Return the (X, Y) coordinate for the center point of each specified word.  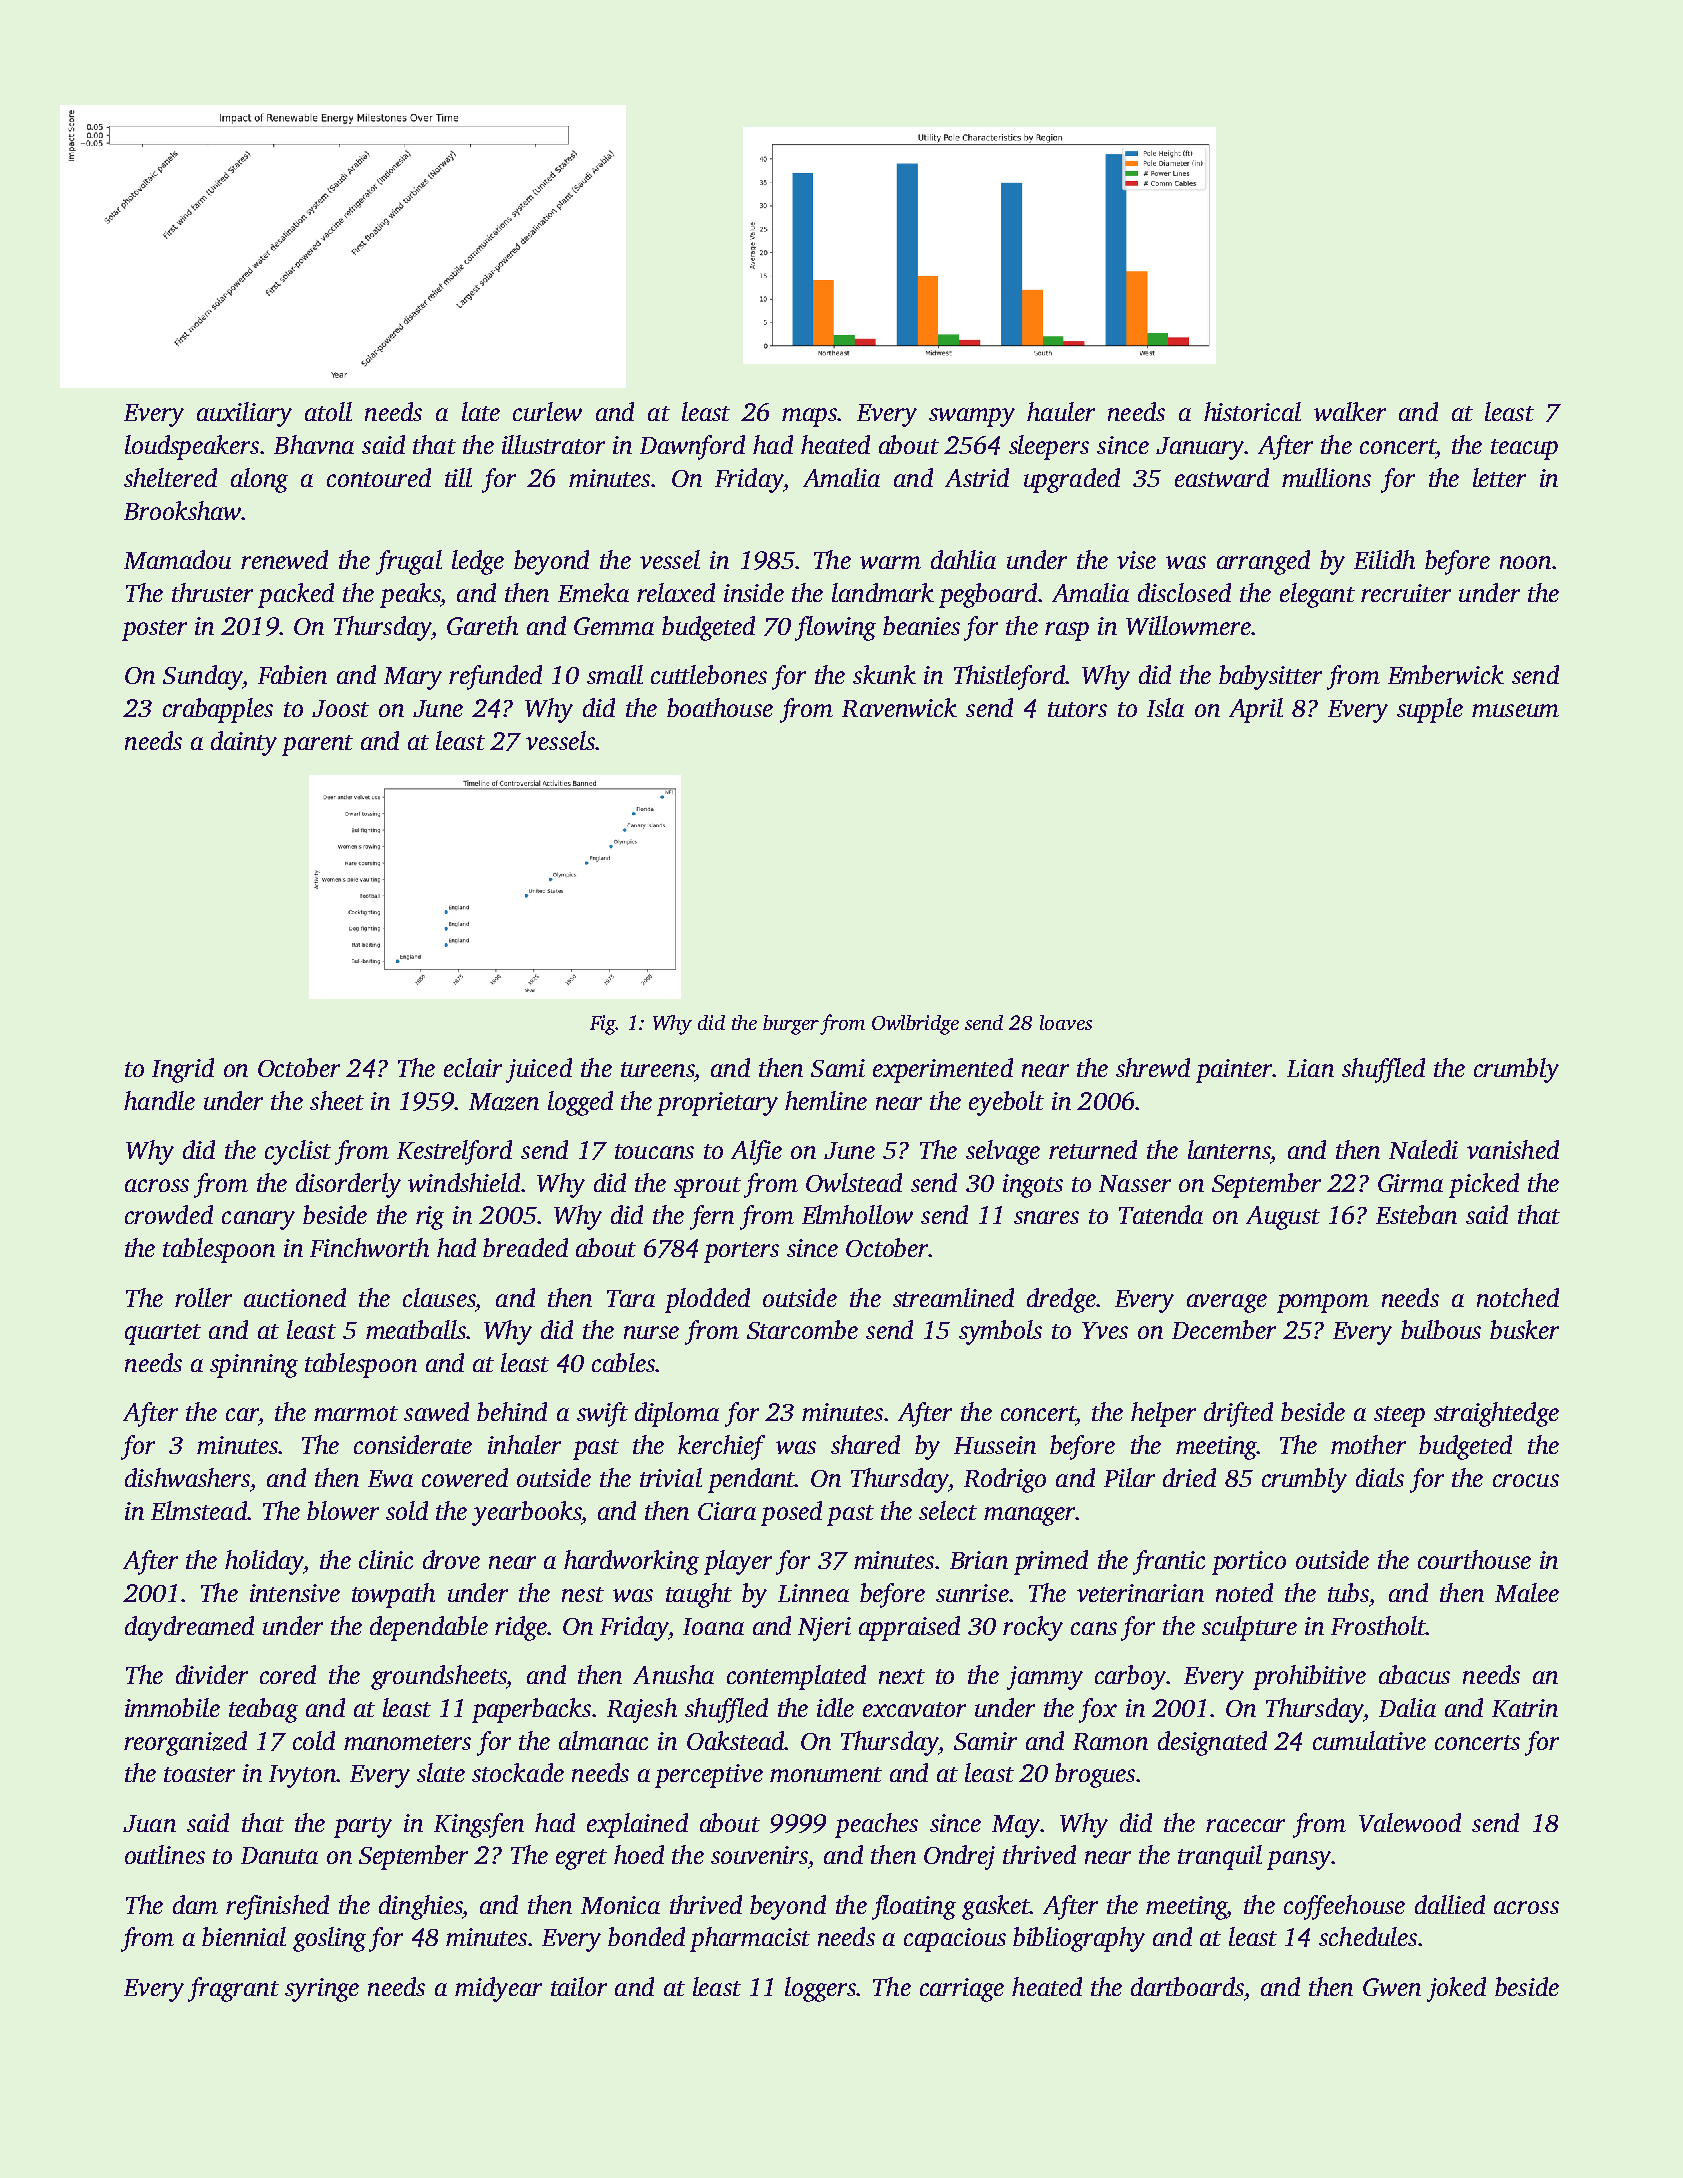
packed (296, 595)
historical (1252, 411)
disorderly (348, 1185)
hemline (826, 1100)
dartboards (1187, 1986)
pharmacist (750, 1939)
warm (890, 562)
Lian (1310, 1068)
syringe (322, 1990)
